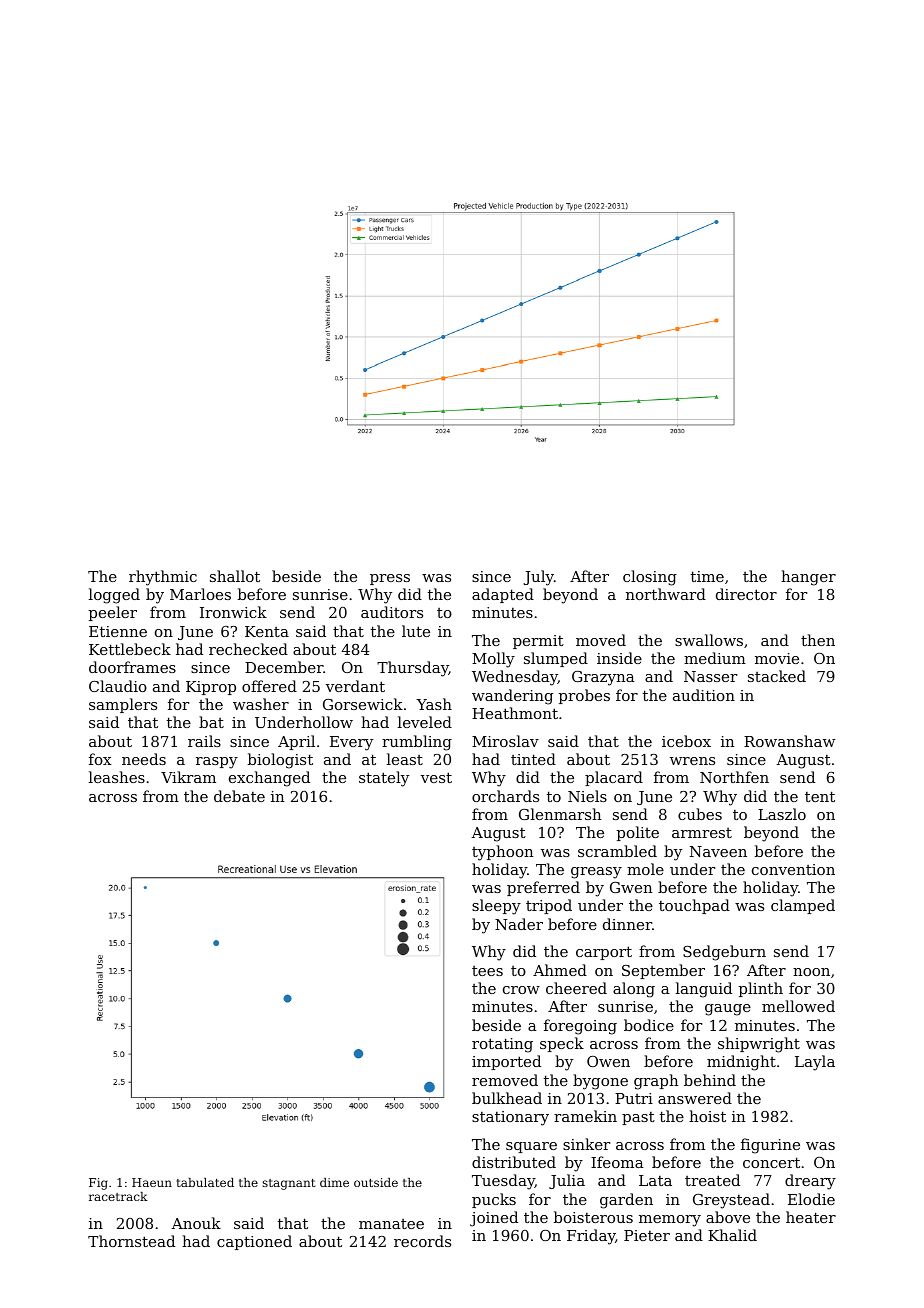 The image size is (924, 1308). What do you see at coordinates (131, 1241) in the screenshot?
I see `Thornstead` at bounding box center [131, 1241].
